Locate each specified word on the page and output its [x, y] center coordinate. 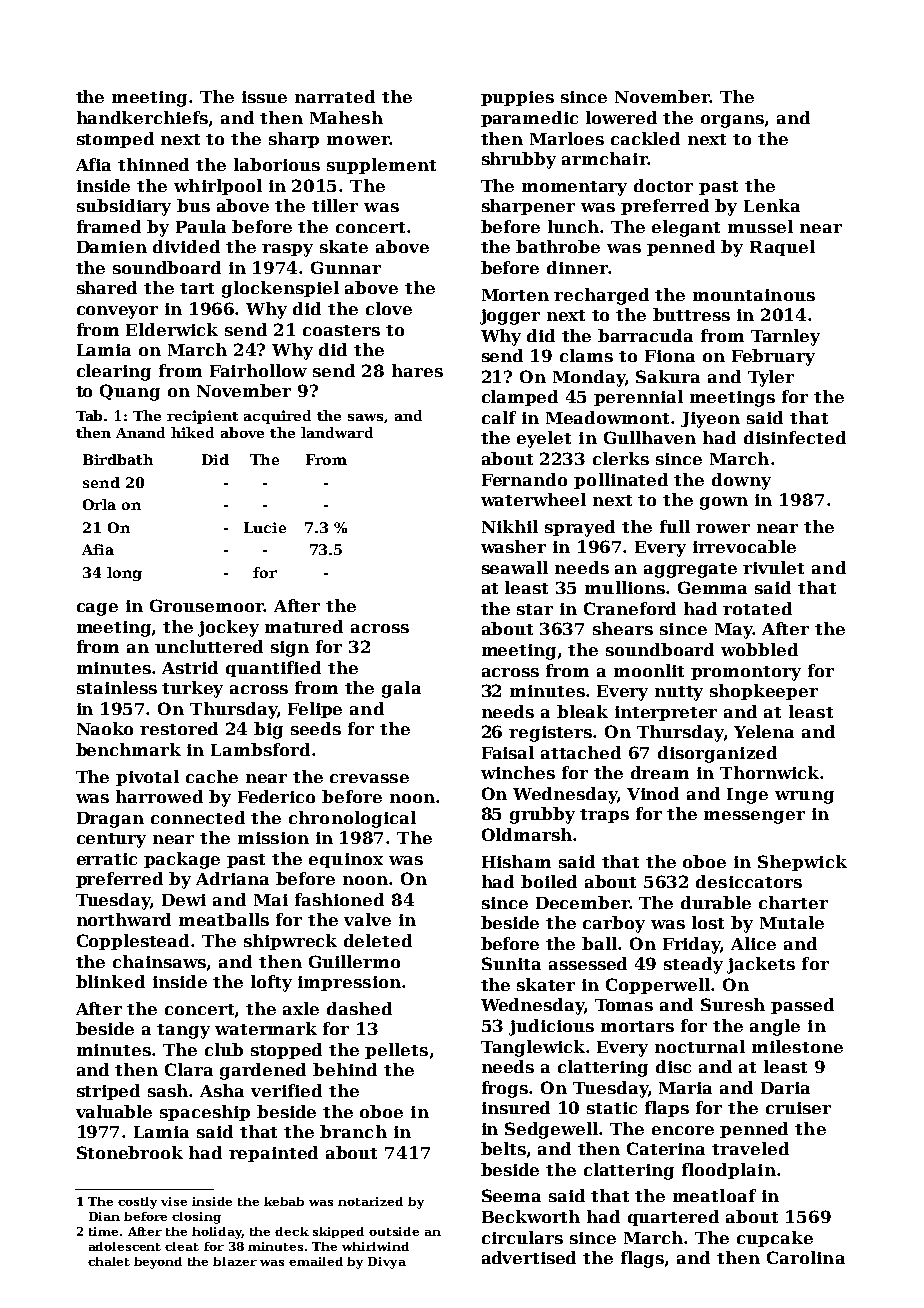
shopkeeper [764, 692]
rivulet [773, 567]
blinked [110, 981]
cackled [645, 138]
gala [401, 689]
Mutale [792, 922]
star [535, 609]
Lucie [265, 527]
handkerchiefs [142, 117]
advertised [529, 1257]
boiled [549, 881]
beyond [158, 1263]
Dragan [110, 820]
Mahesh [346, 117]
